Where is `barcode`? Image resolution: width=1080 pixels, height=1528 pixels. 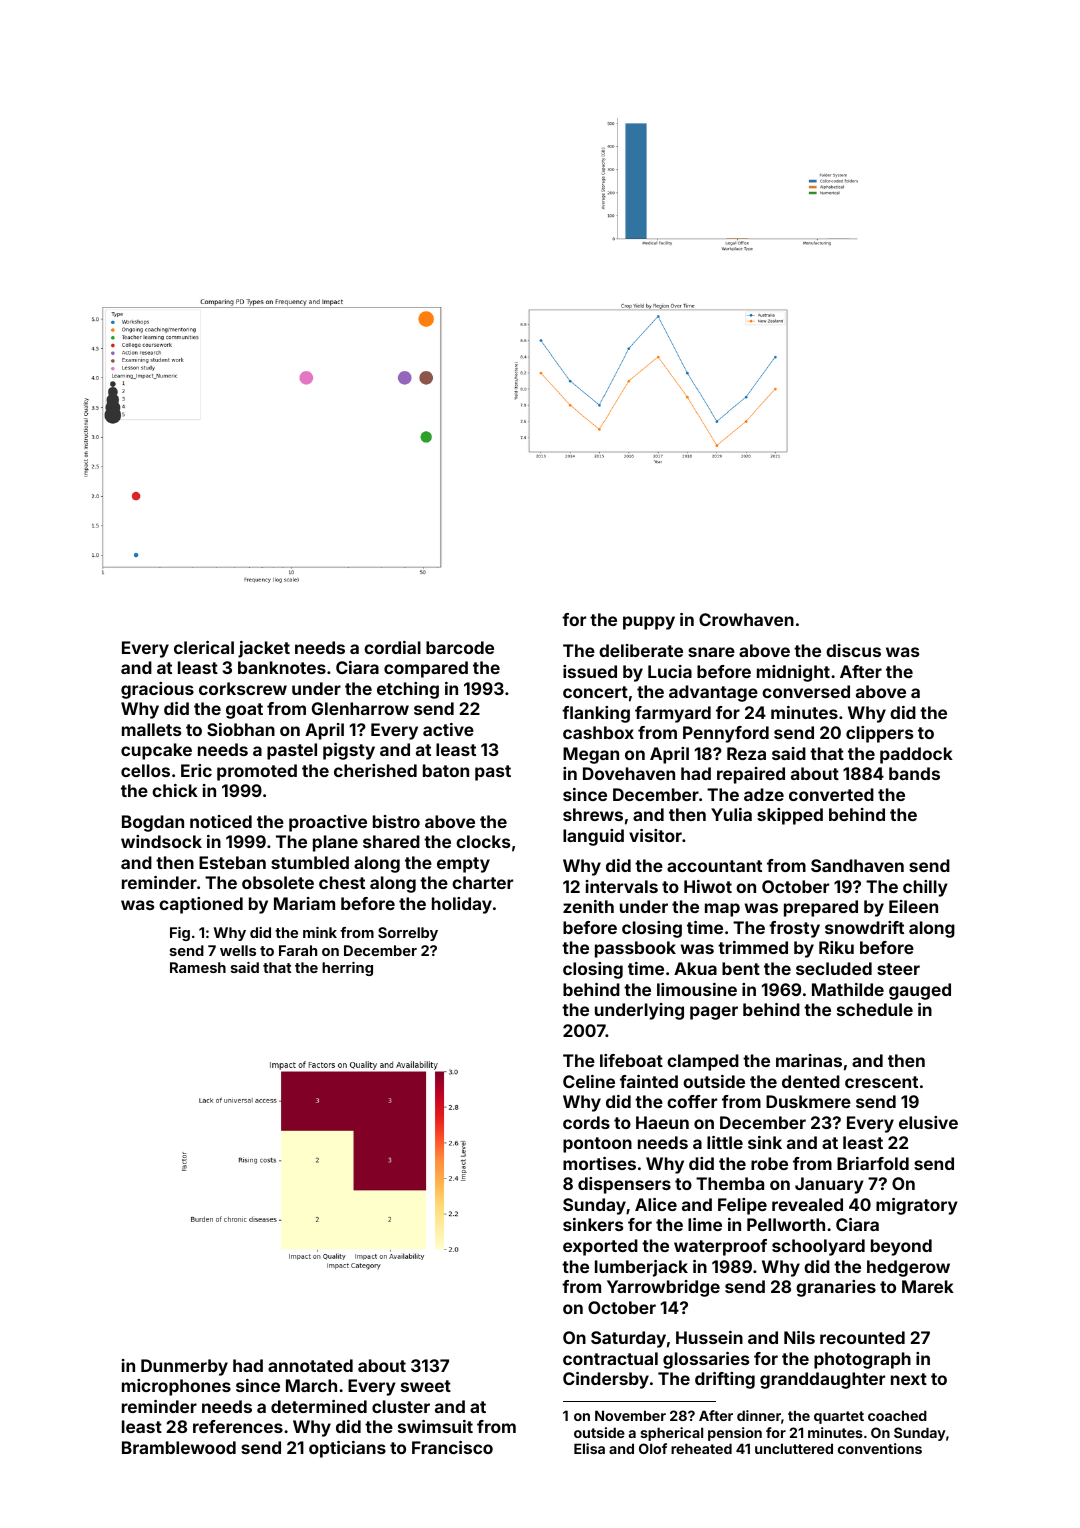
barcode is located at coordinates (460, 647).
